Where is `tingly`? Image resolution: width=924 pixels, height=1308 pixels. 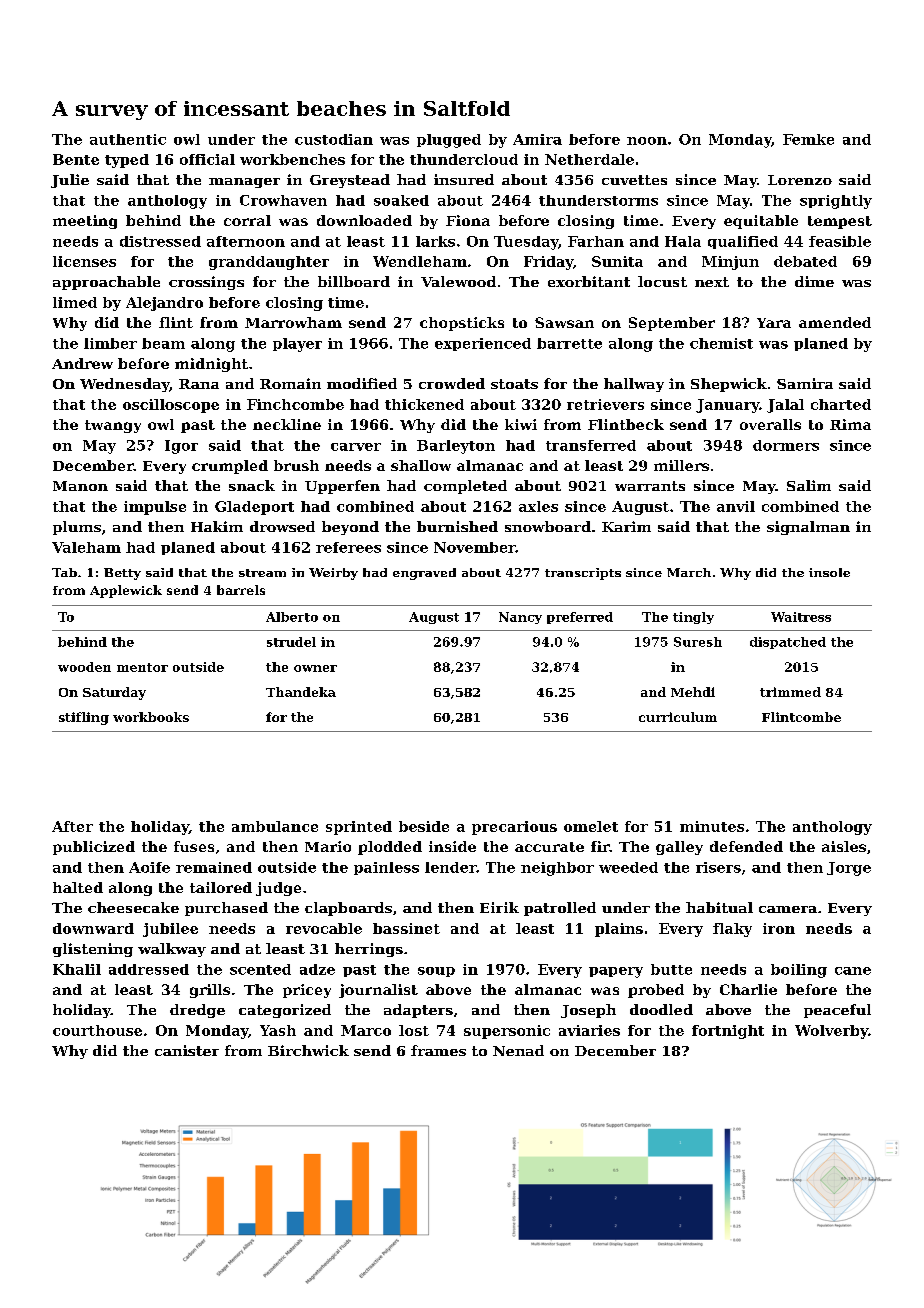
tingly is located at coordinates (693, 618).
